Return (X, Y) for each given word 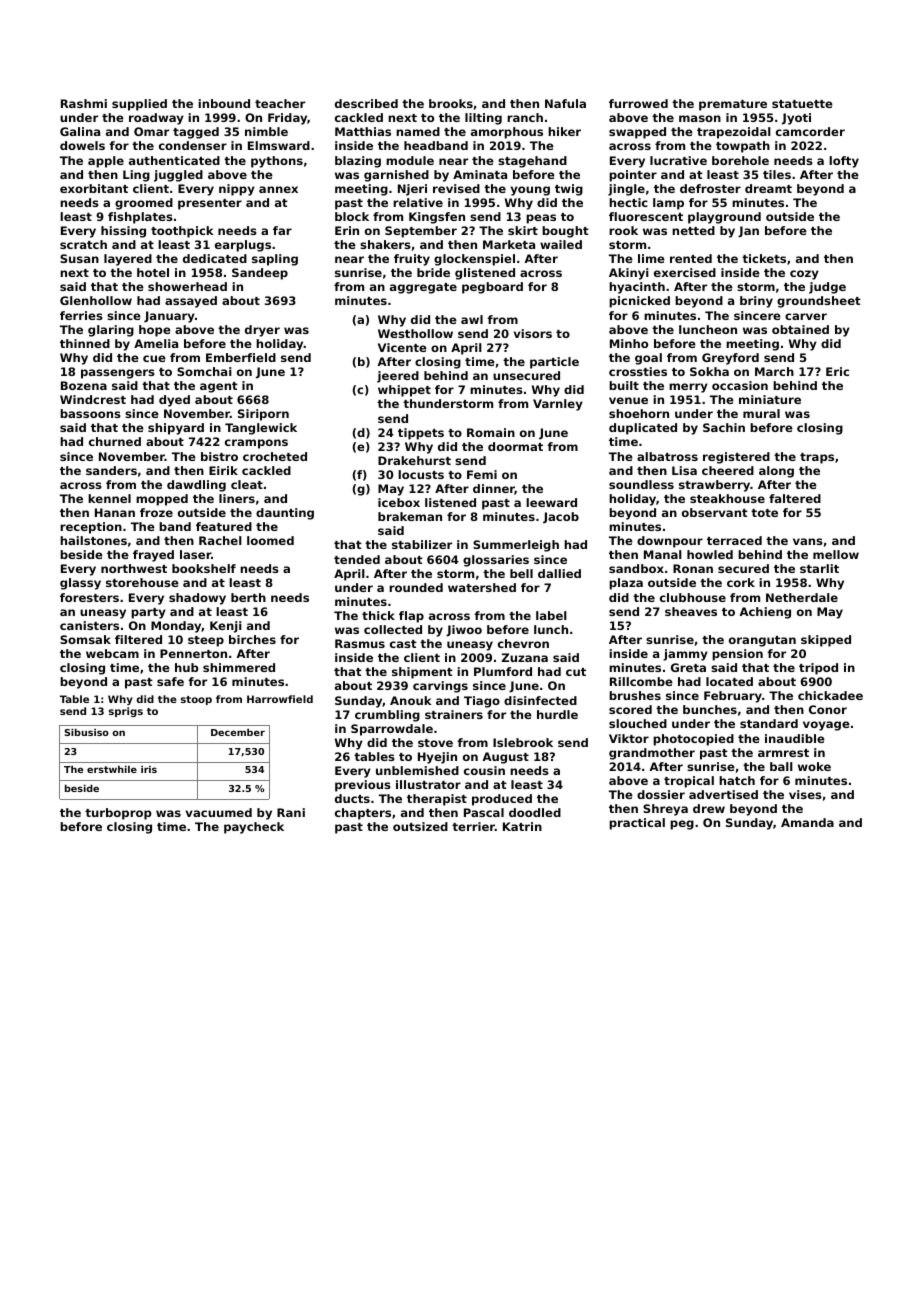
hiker (564, 131)
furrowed (638, 103)
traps (817, 458)
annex (278, 189)
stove (435, 743)
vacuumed (219, 812)
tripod (818, 669)
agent (219, 387)
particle (554, 363)
